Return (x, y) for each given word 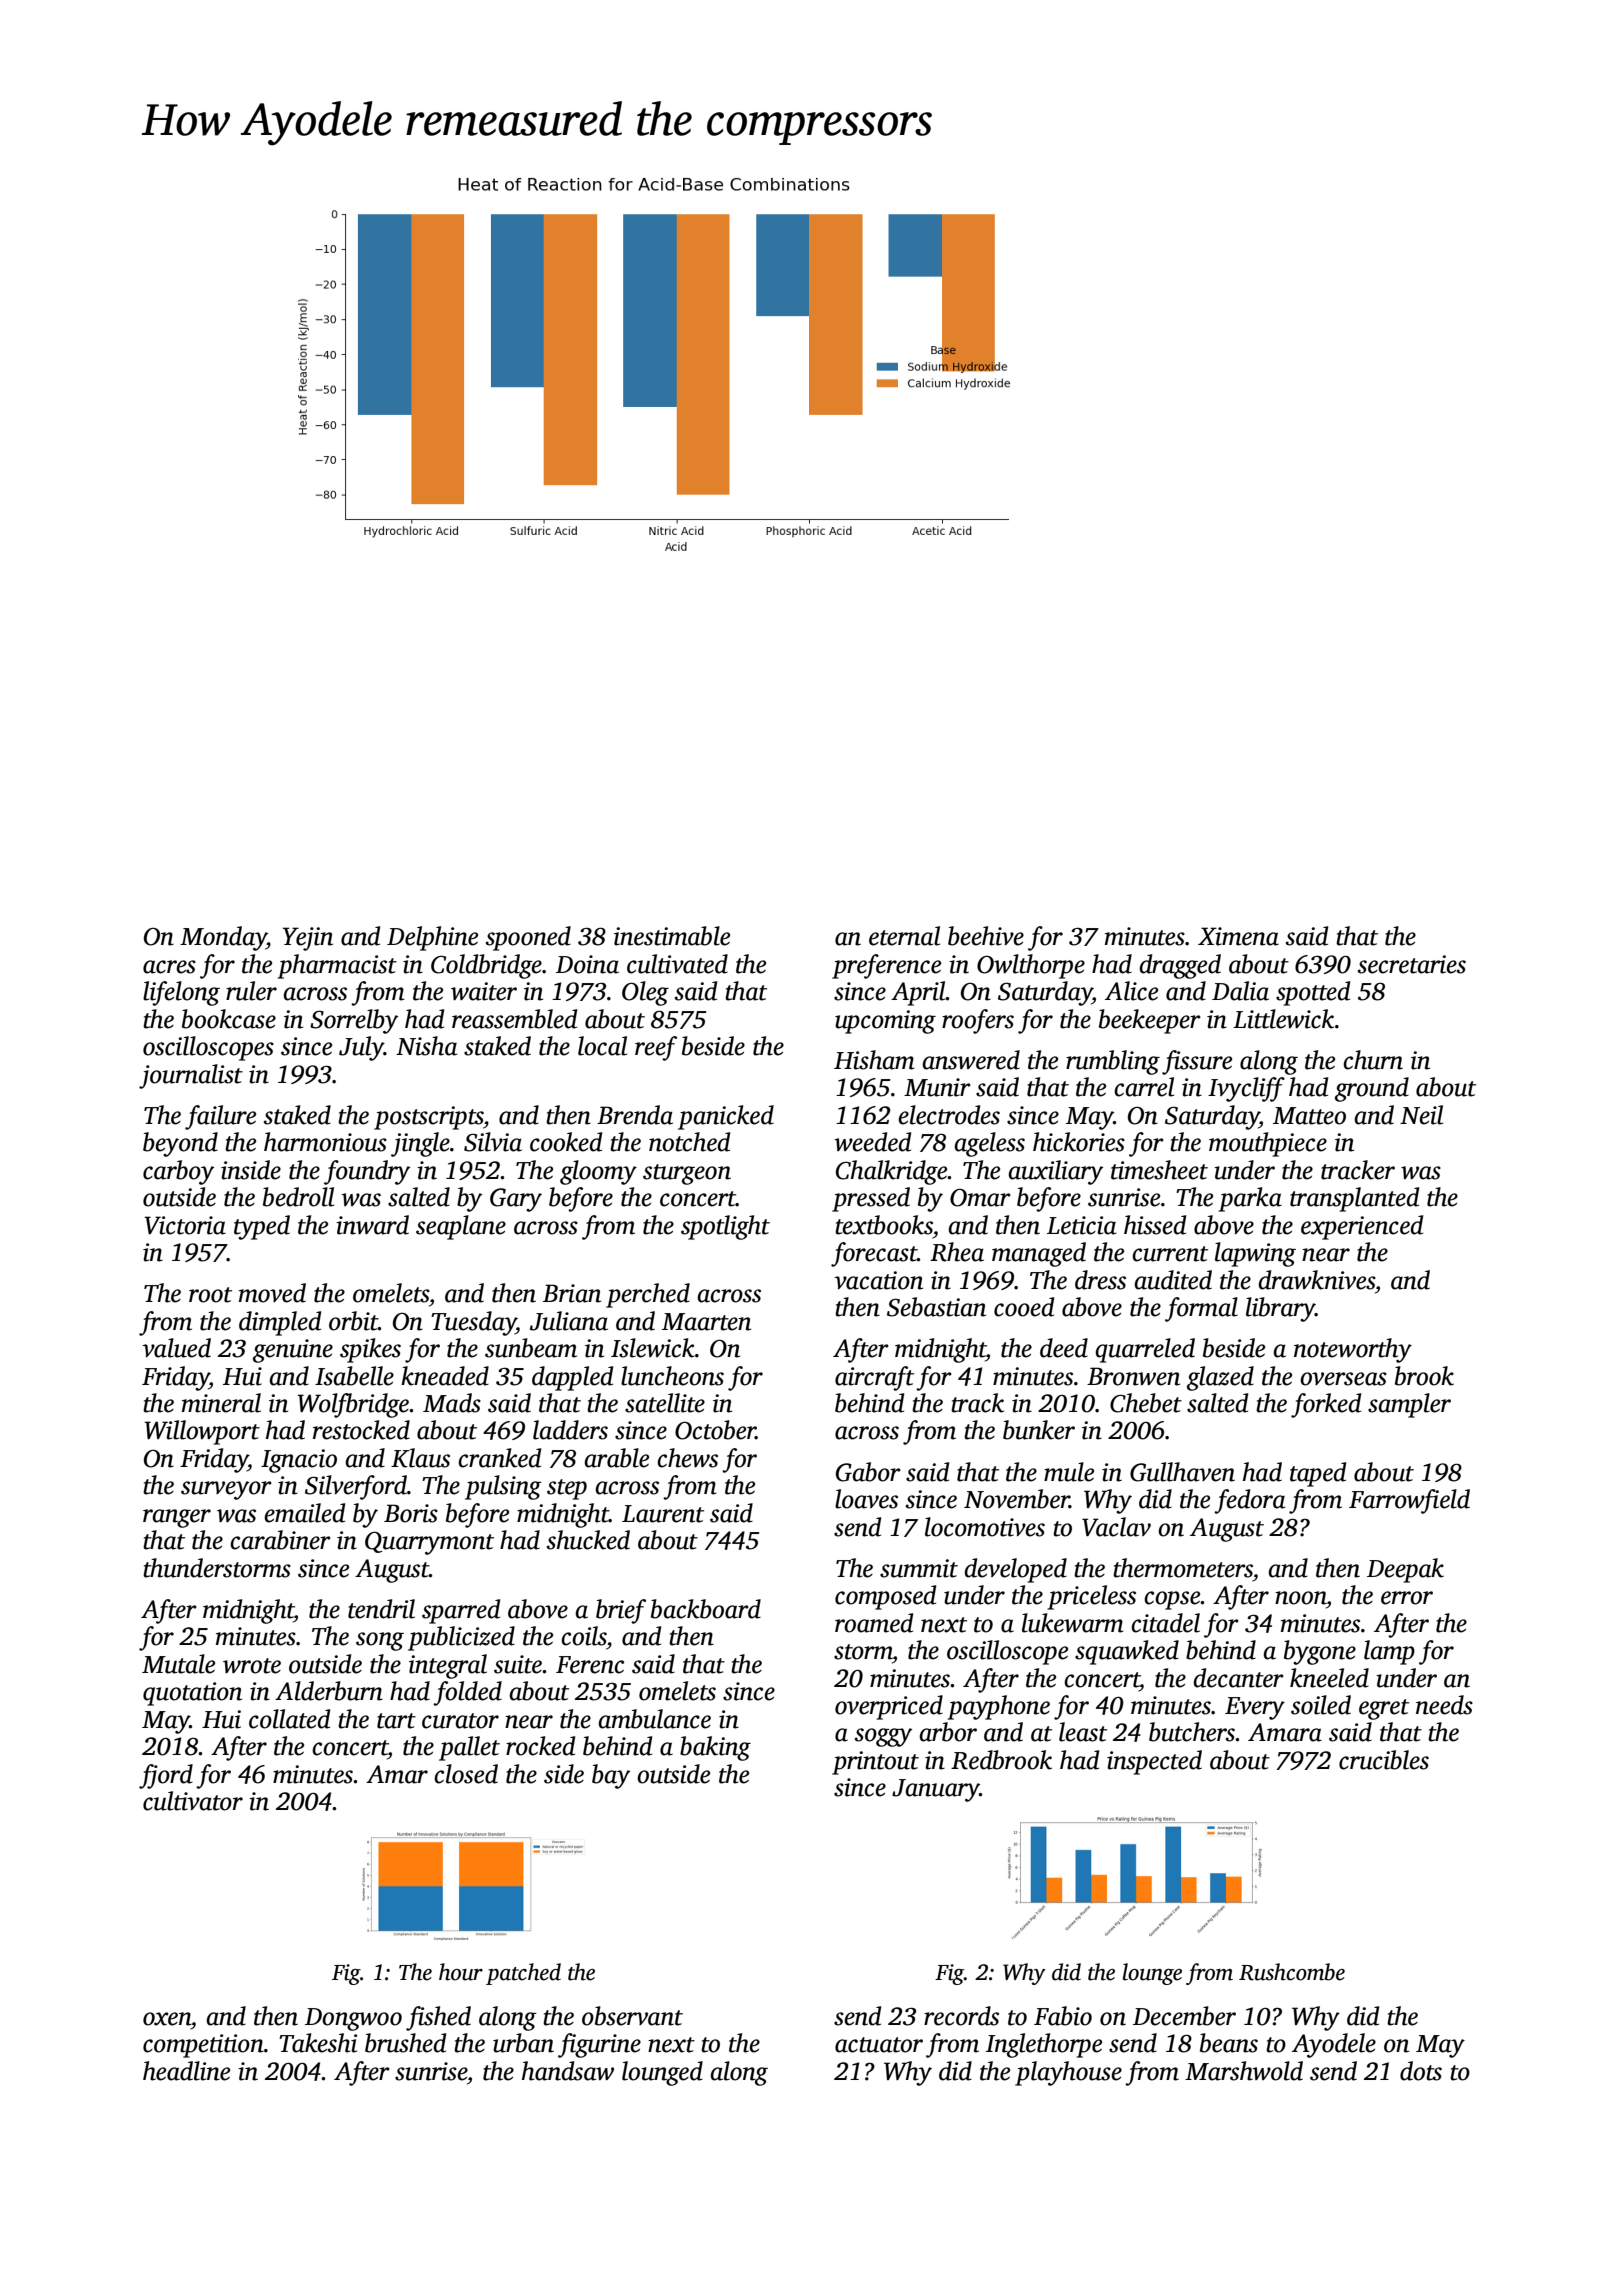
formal (1201, 1309)
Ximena (1238, 936)
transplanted (1354, 1199)
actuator (879, 2045)
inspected (1154, 1762)
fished (438, 2018)
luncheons (672, 1376)
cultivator (193, 1801)
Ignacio (299, 1461)
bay (611, 1776)
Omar (980, 1198)
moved (272, 1293)
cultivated (677, 964)
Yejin (307, 939)
